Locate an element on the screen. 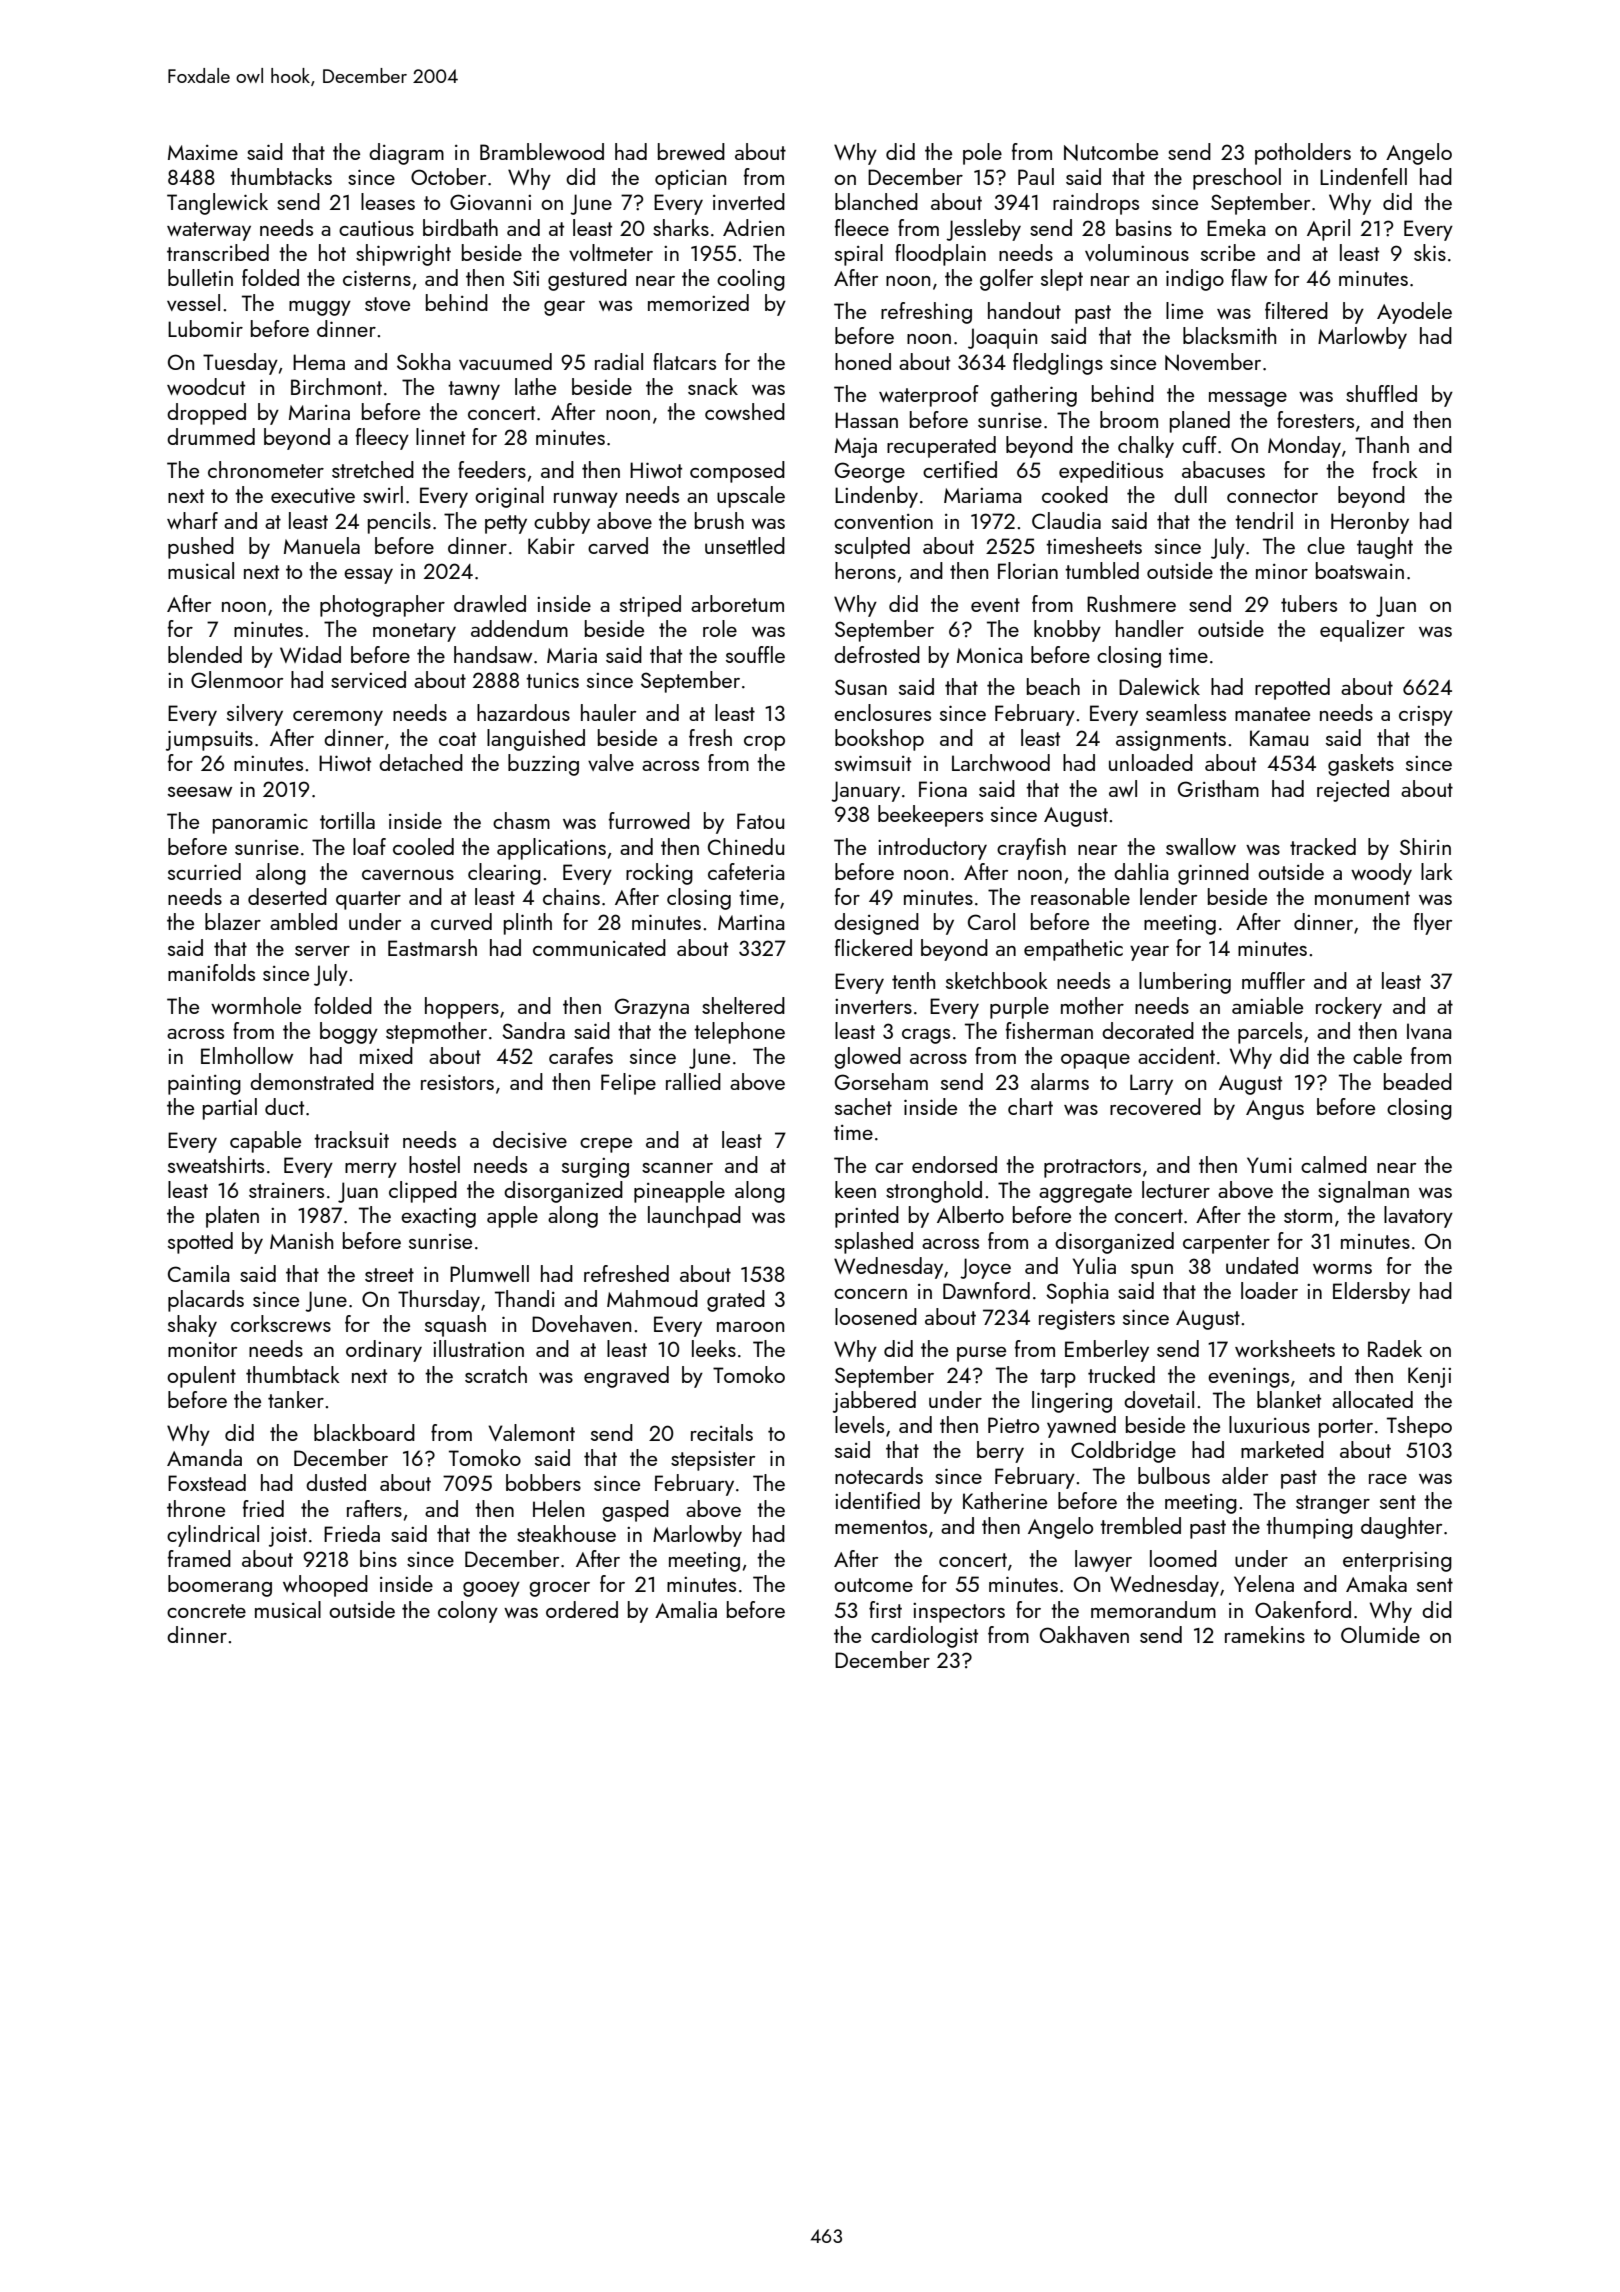 The height and width of the screenshot is (2292, 1620). brush is located at coordinates (719, 520).
